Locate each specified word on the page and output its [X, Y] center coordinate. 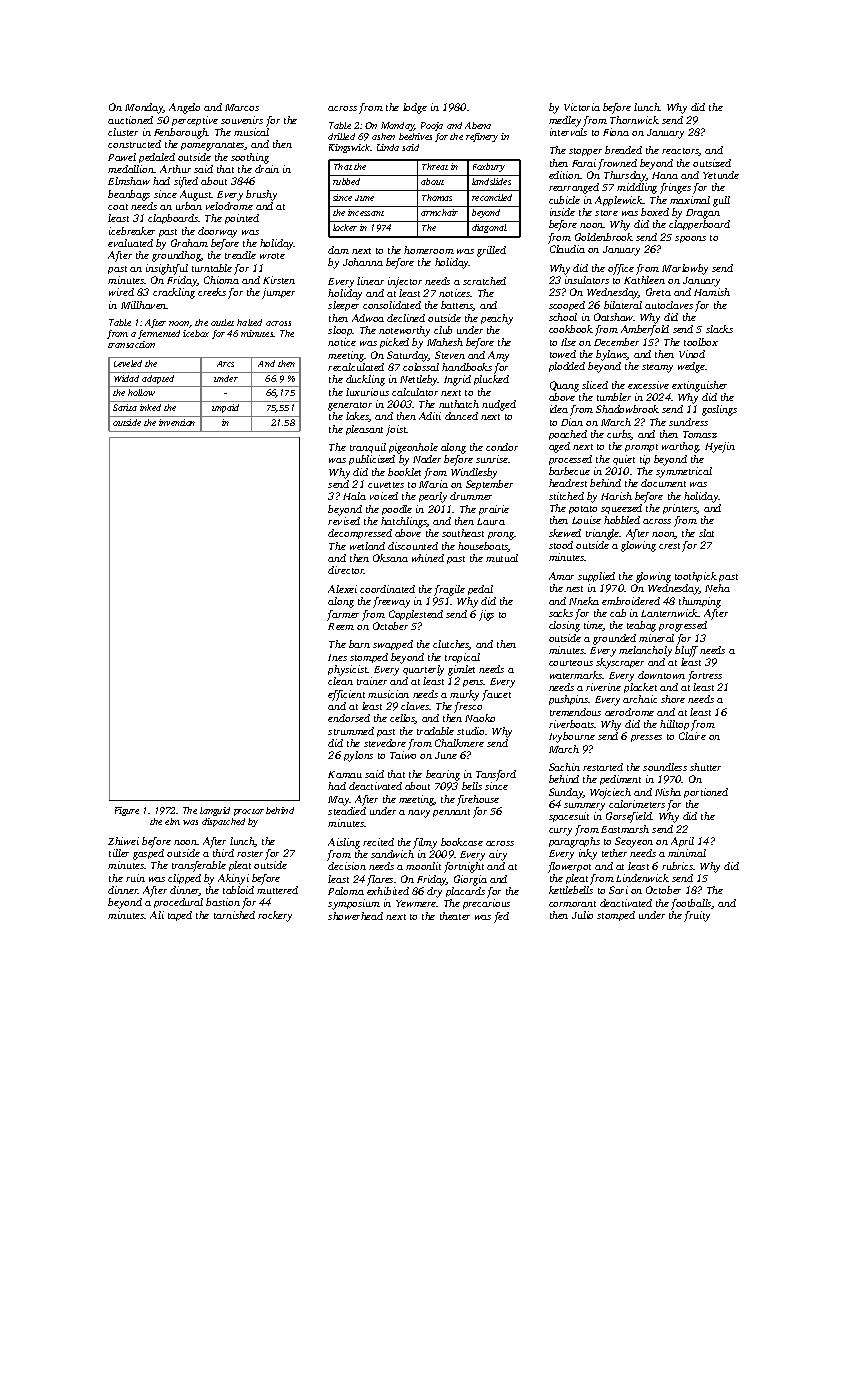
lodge [415, 108]
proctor [249, 812]
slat [706, 533]
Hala [354, 496]
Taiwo [403, 755]
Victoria [582, 107]
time [593, 626]
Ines [337, 657]
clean [340, 681]
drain [267, 169]
